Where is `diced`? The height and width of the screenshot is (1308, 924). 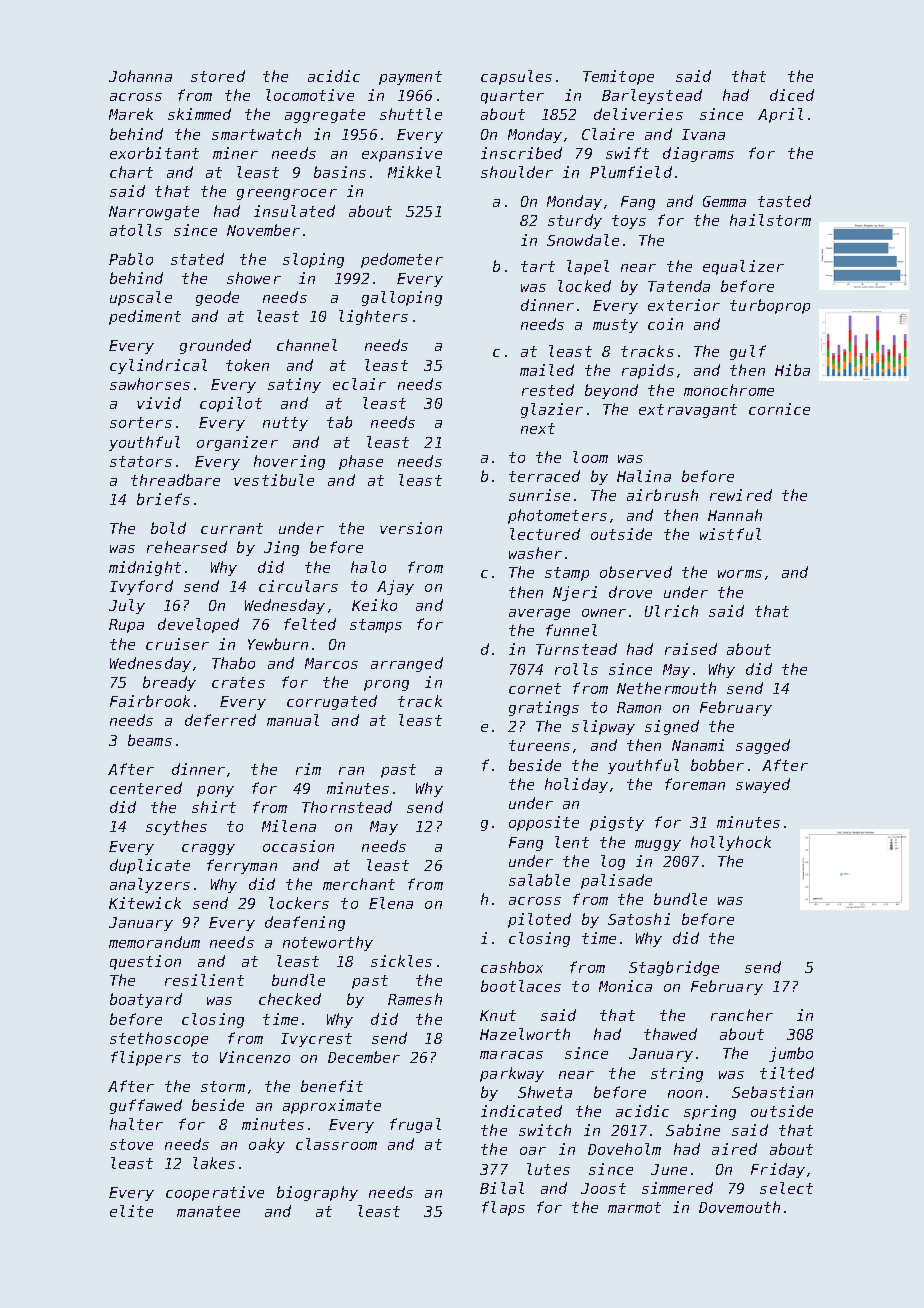
diced is located at coordinates (792, 95).
